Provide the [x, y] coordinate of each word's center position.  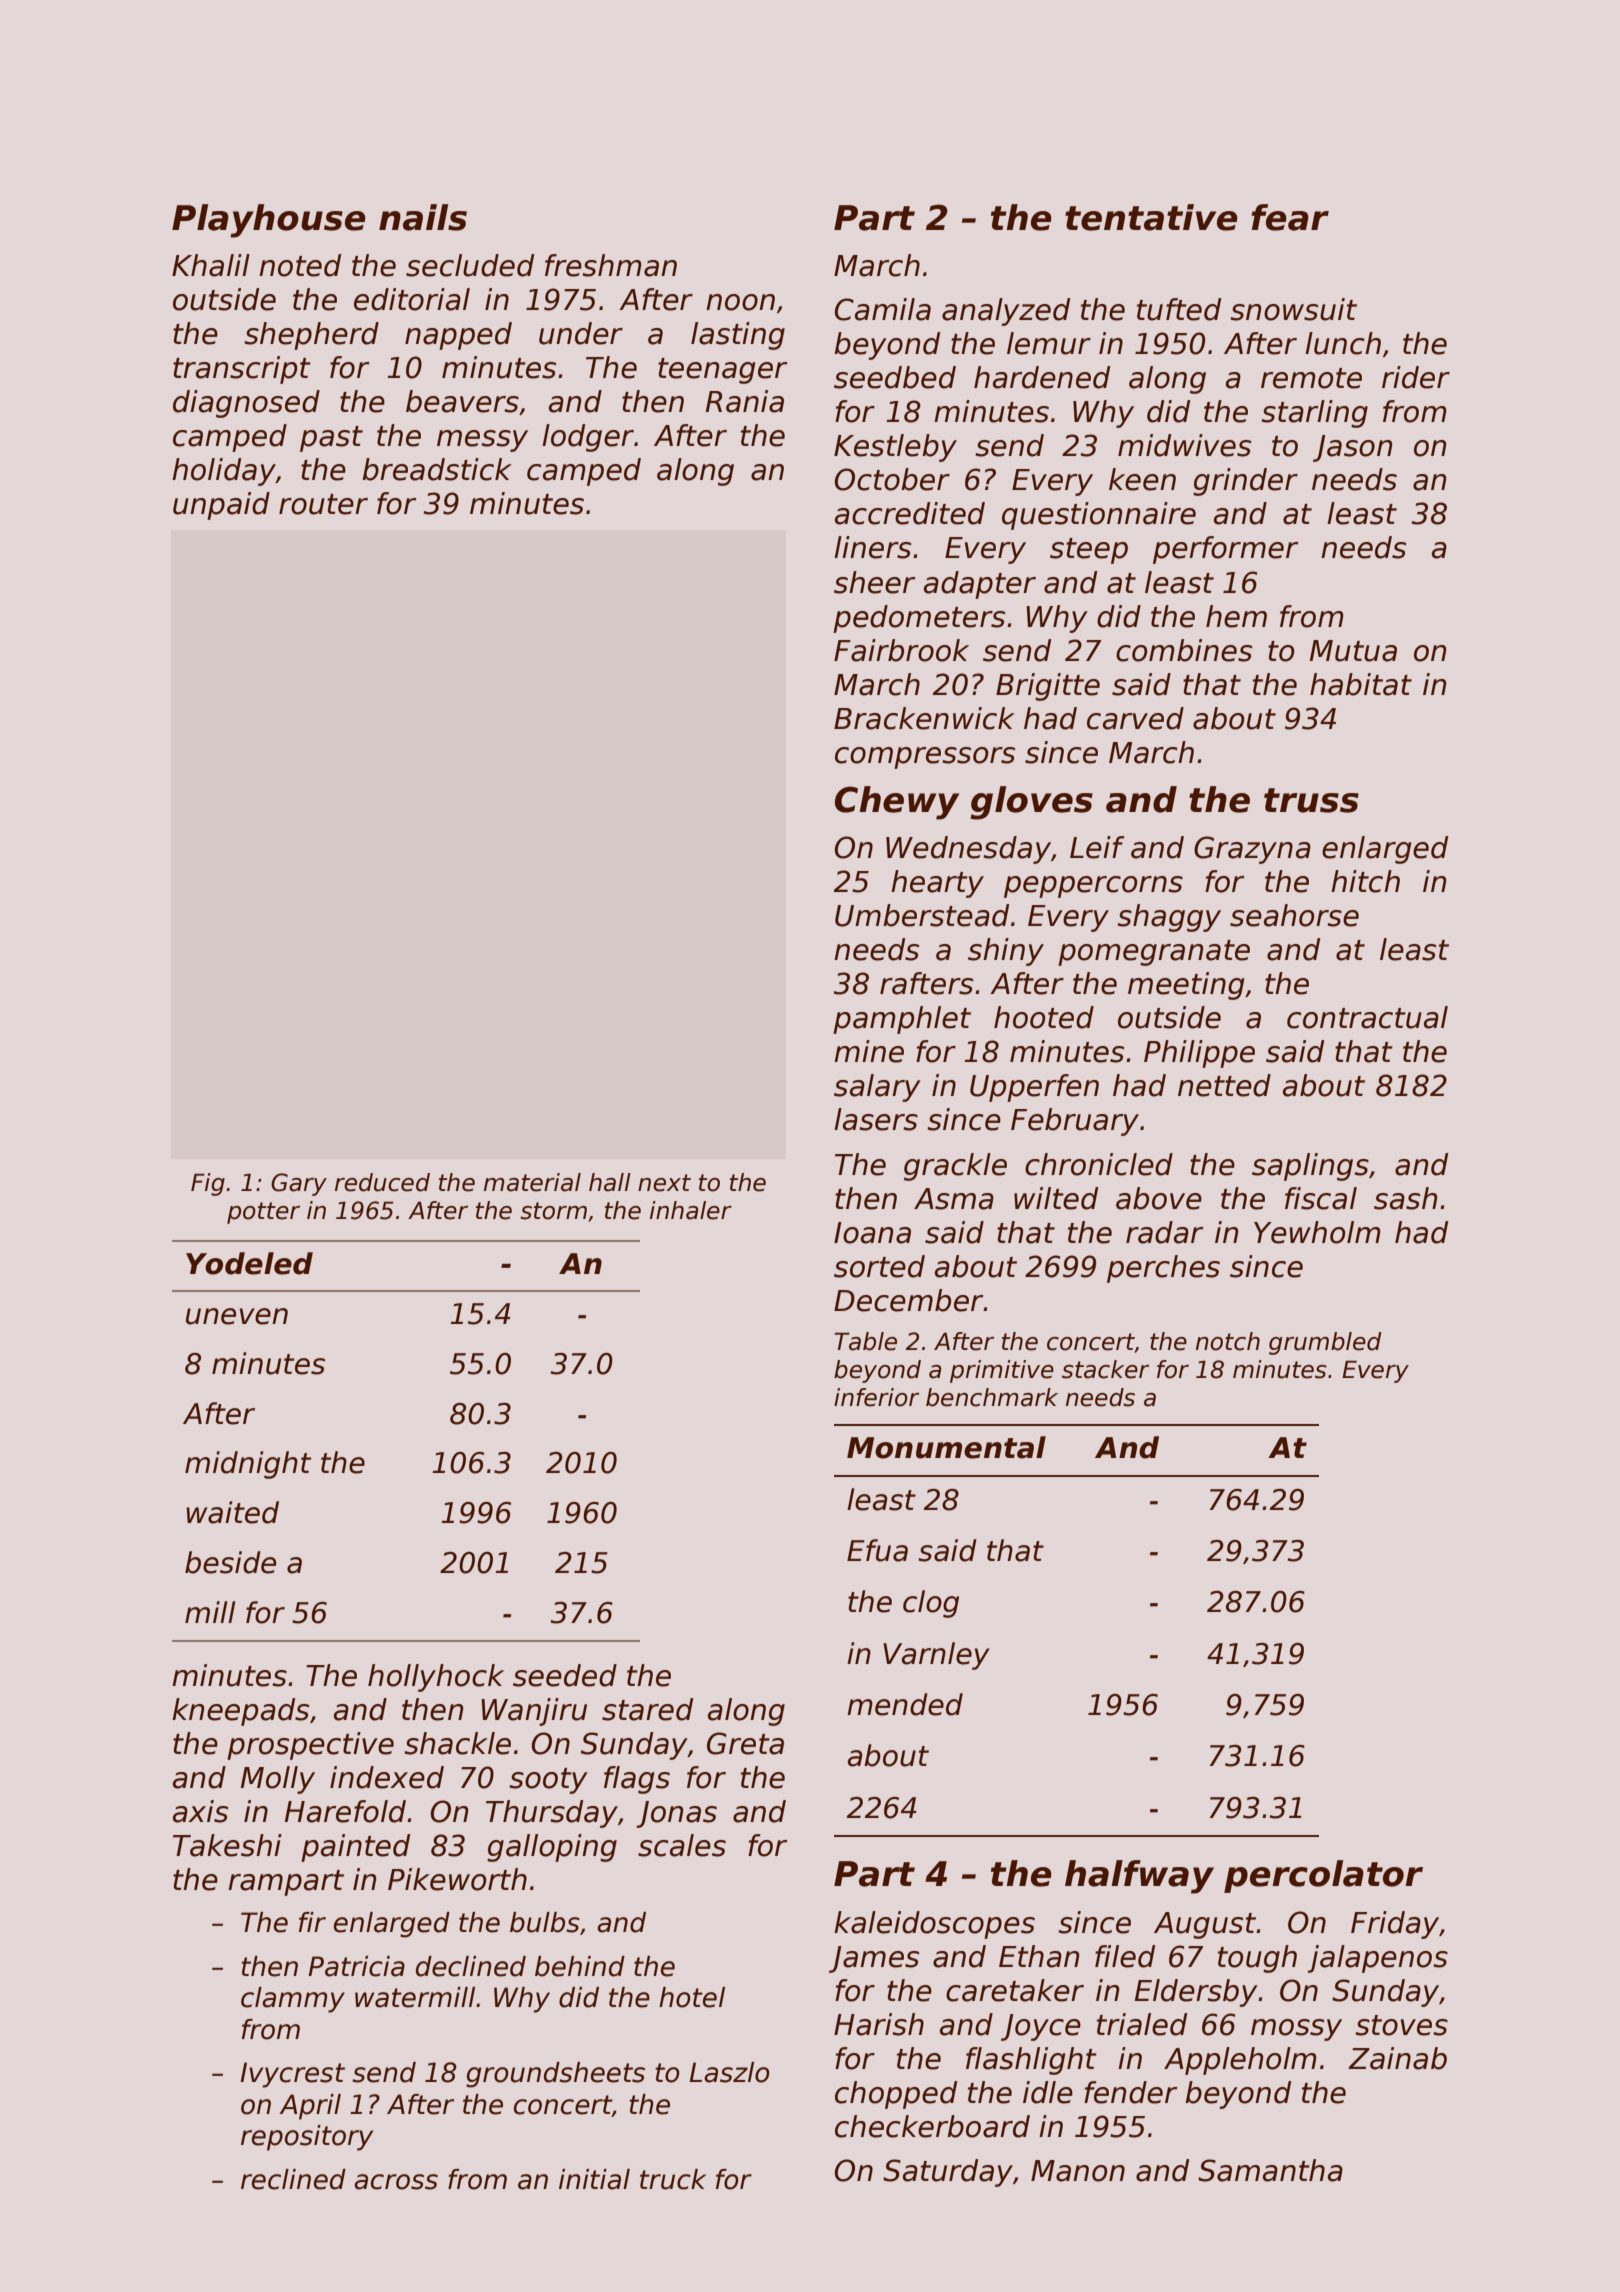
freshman [611, 265]
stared [647, 1709]
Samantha [1270, 2170]
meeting [1186, 986]
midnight [248, 1465]
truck [673, 2179]
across [396, 2182]
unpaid [221, 506]
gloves [1031, 803]
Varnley [936, 1656]
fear [1290, 217]
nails [423, 217]
